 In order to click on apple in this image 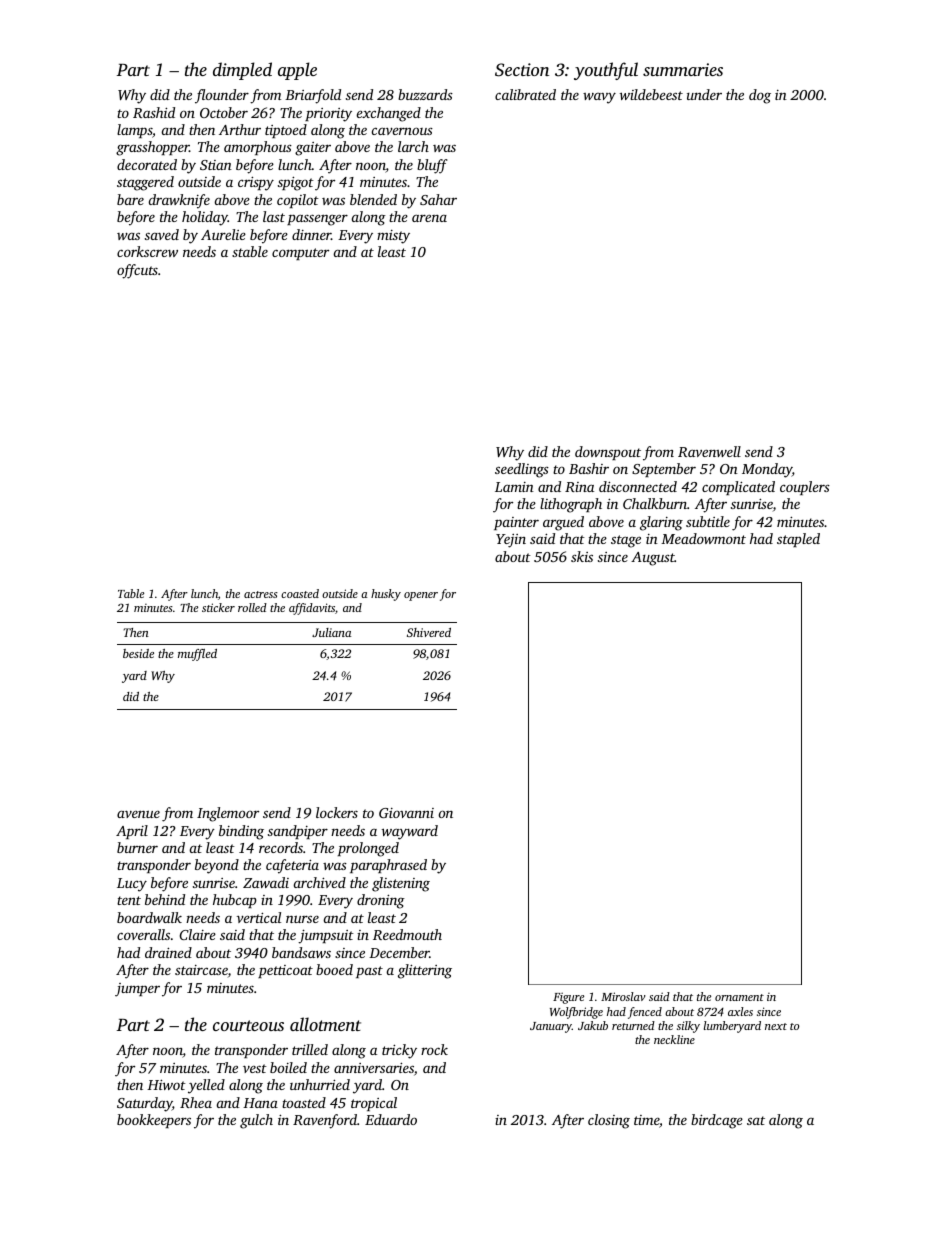, I will do `click(297, 71)`.
